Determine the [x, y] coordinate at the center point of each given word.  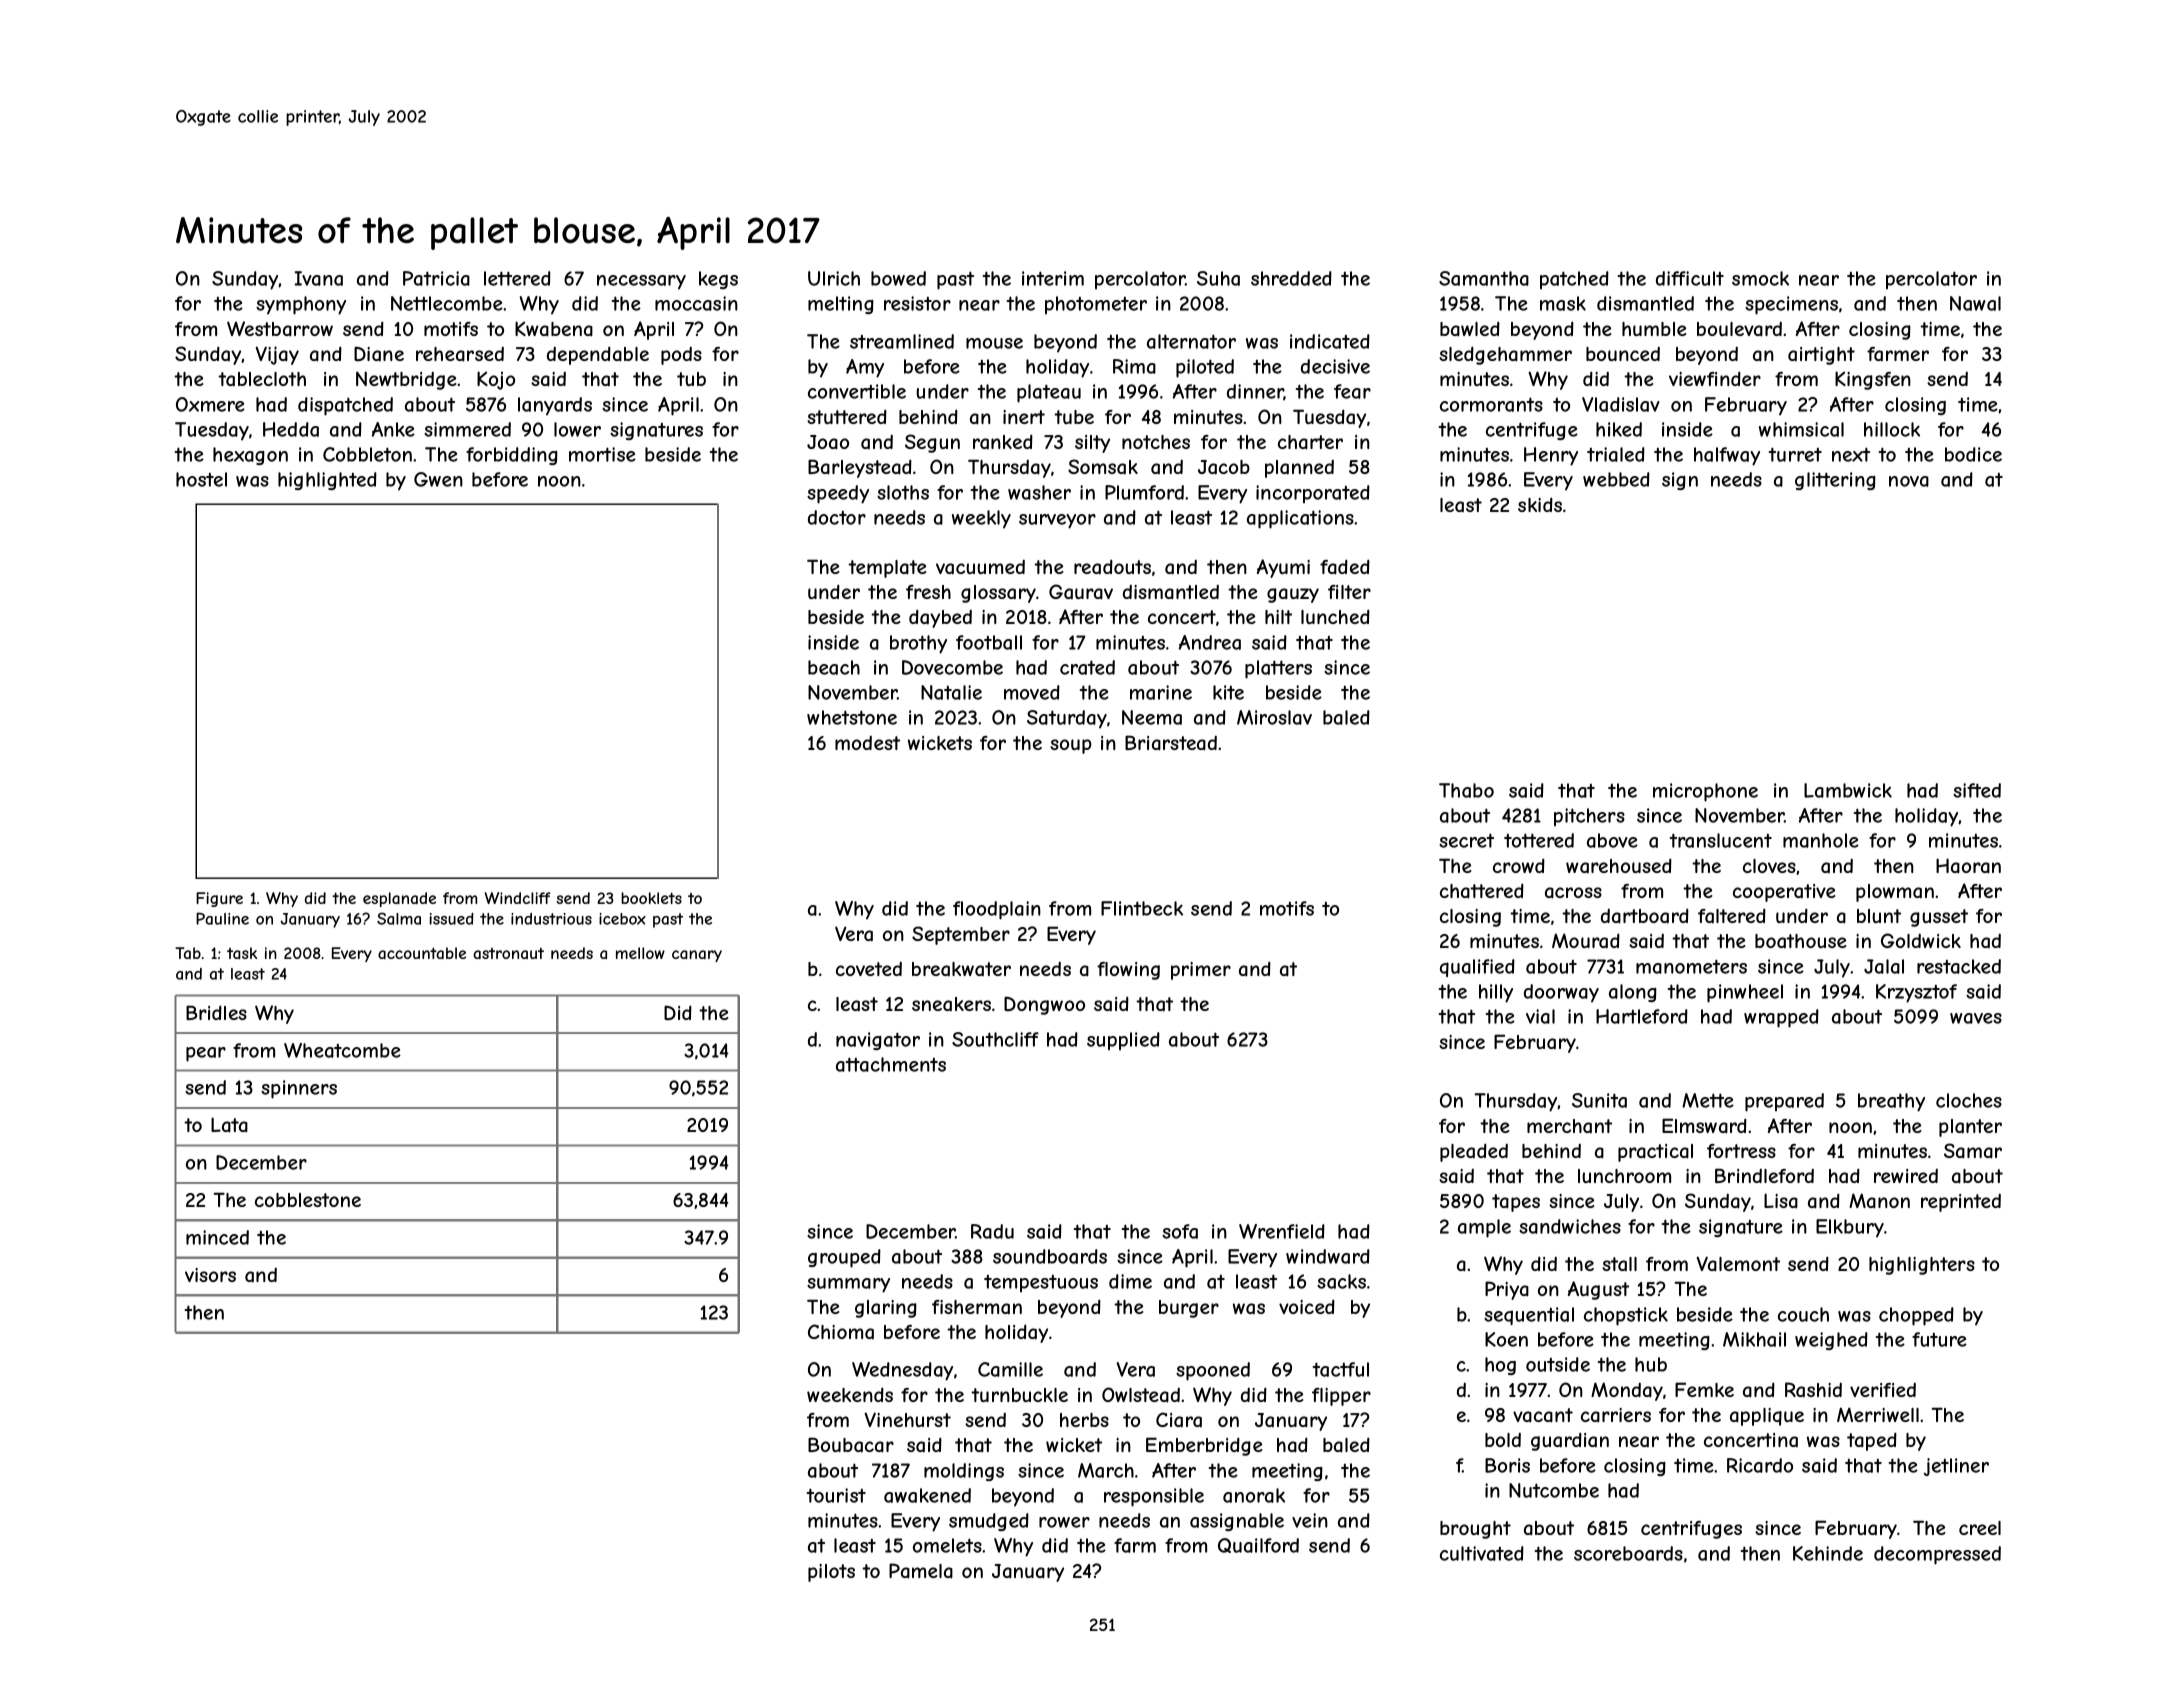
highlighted [327, 481]
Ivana [318, 278]
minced [217, 1237]
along [1633, 993]
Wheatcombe [342, 1050]
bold [1503, 1440]
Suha [1218, 278]
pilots [831, 1573]
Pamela [921, 1571]
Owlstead [1141, 1395]
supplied [1123, 1041]
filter [1349, 592]
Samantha [1484, 278]
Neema [1152, 717]
